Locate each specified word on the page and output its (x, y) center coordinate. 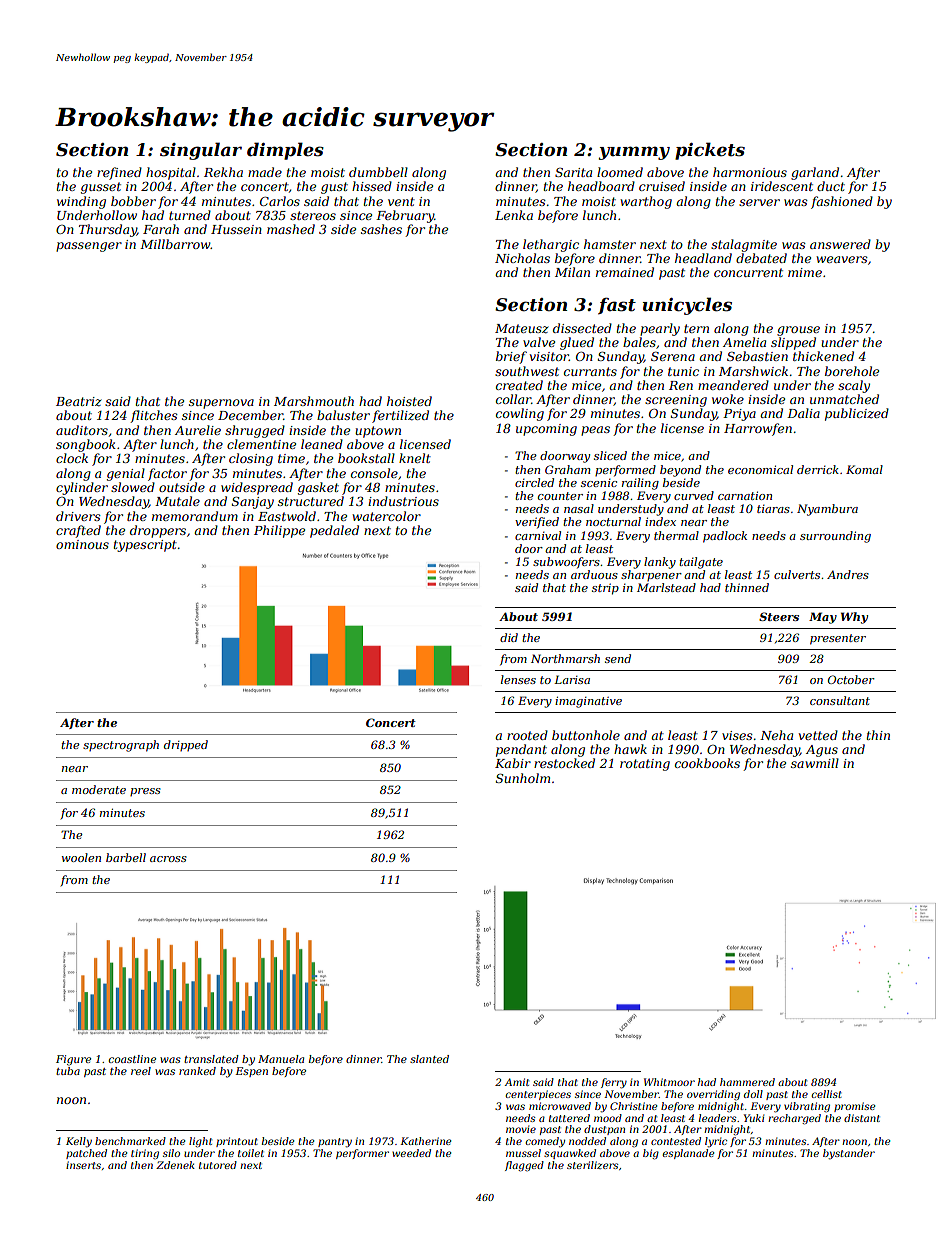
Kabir (513, 763)
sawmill (815, 763)
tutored (218, 1165)
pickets (710, 151)
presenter (838, 639)
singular (201, 151)
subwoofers (566, 563)
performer (362, 1154)
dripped (186, 745)
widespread (257, 488)
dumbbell (378, 172)
